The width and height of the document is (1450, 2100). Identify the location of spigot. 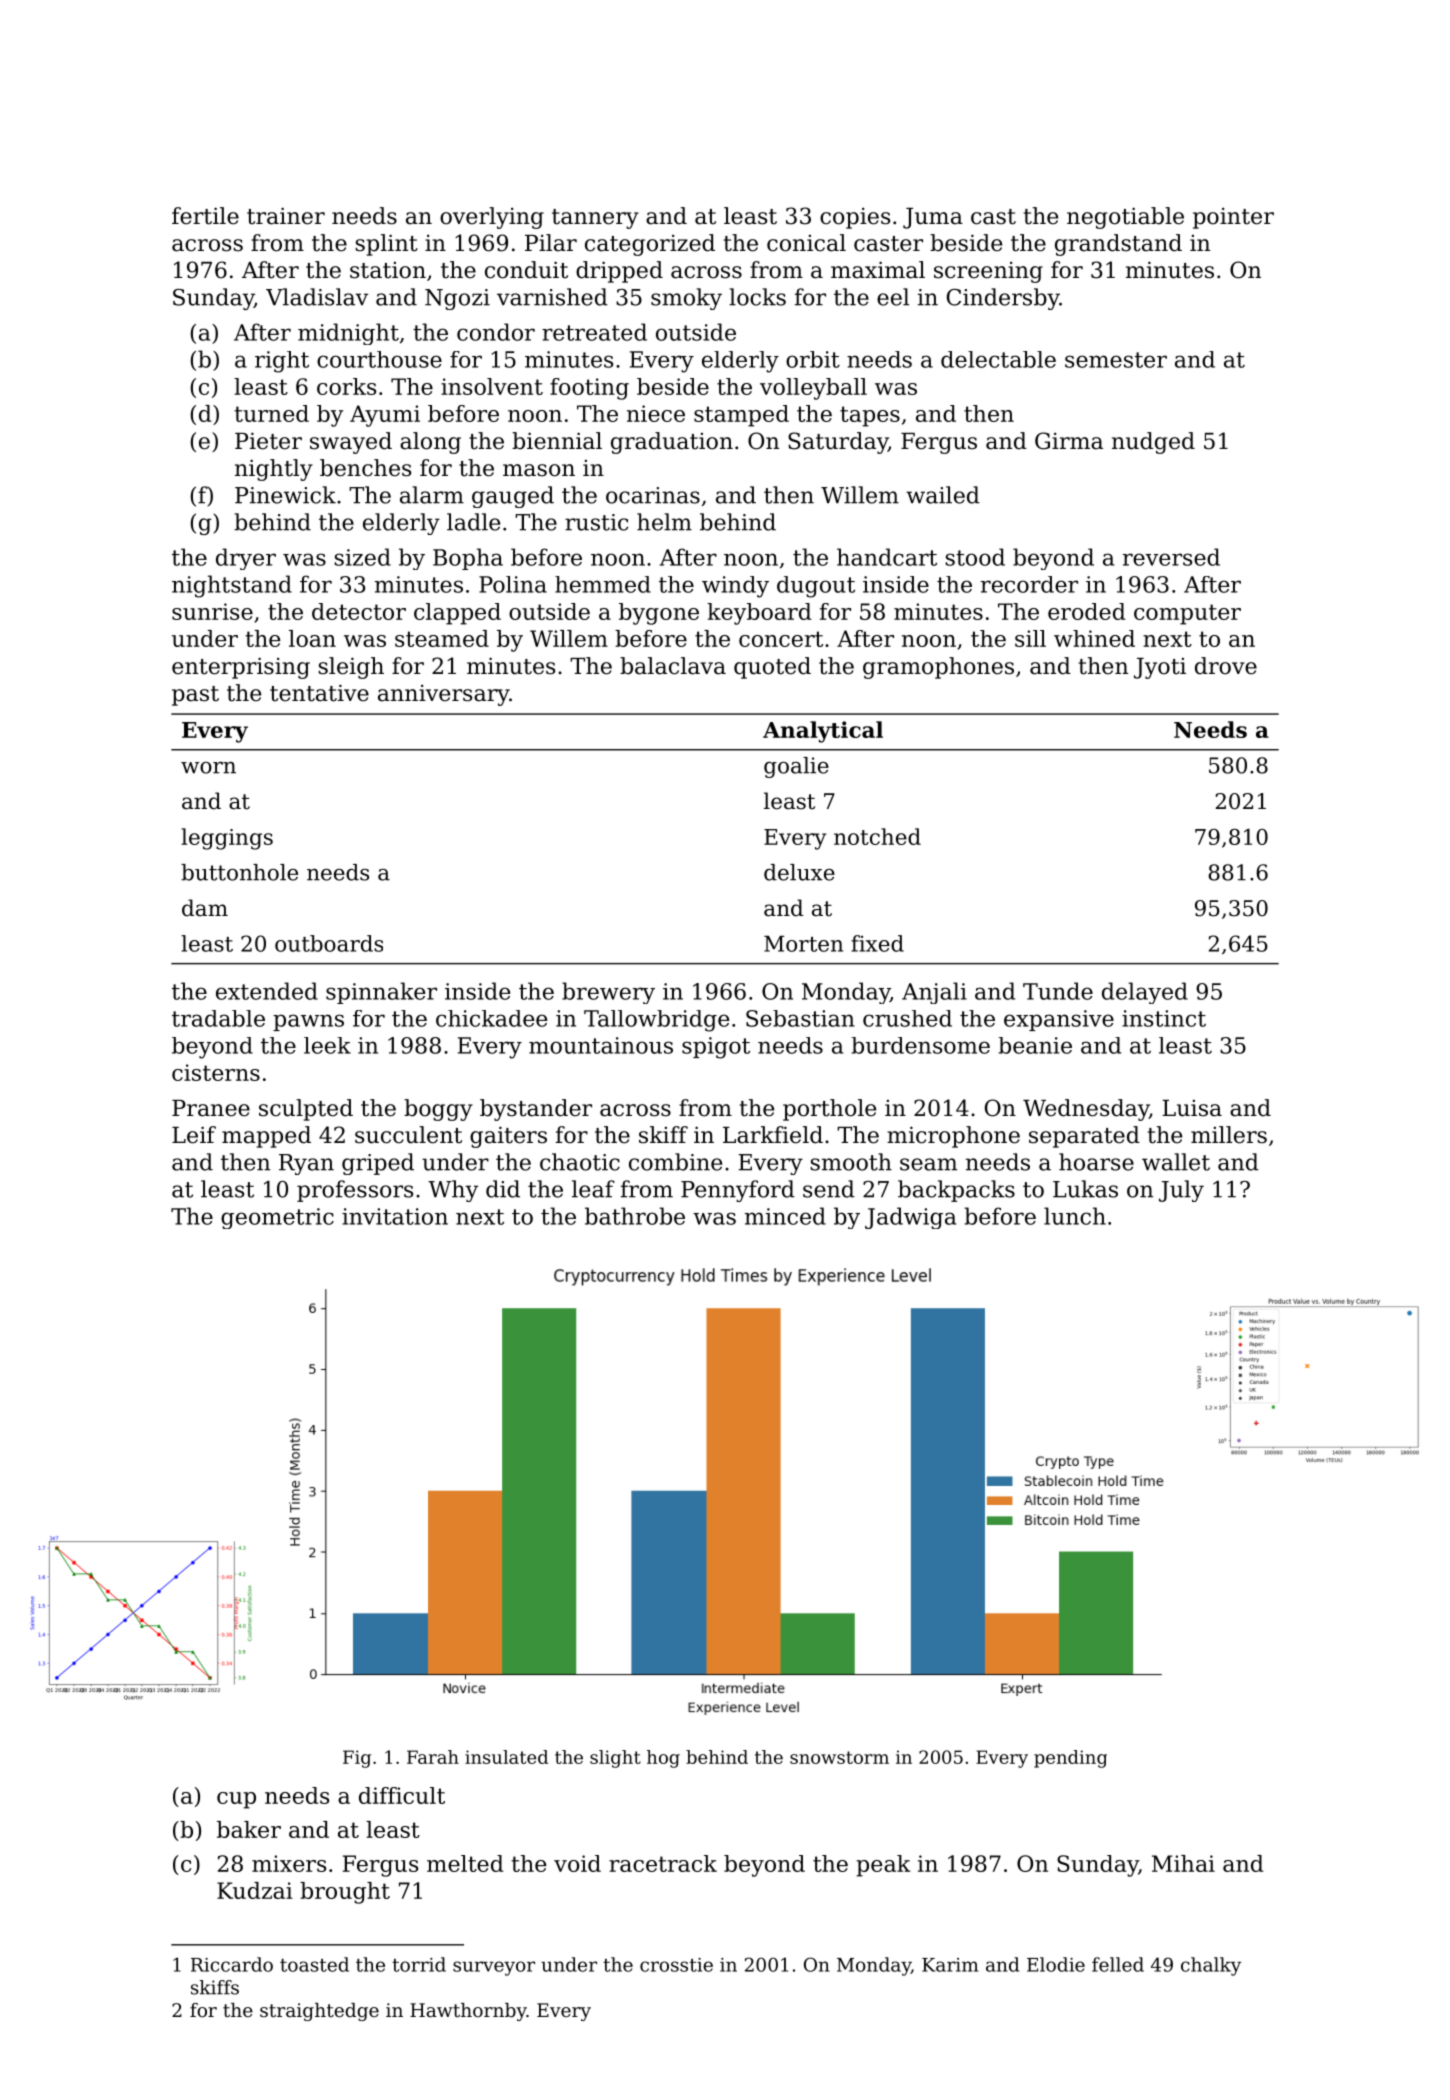
(716, 1048).
